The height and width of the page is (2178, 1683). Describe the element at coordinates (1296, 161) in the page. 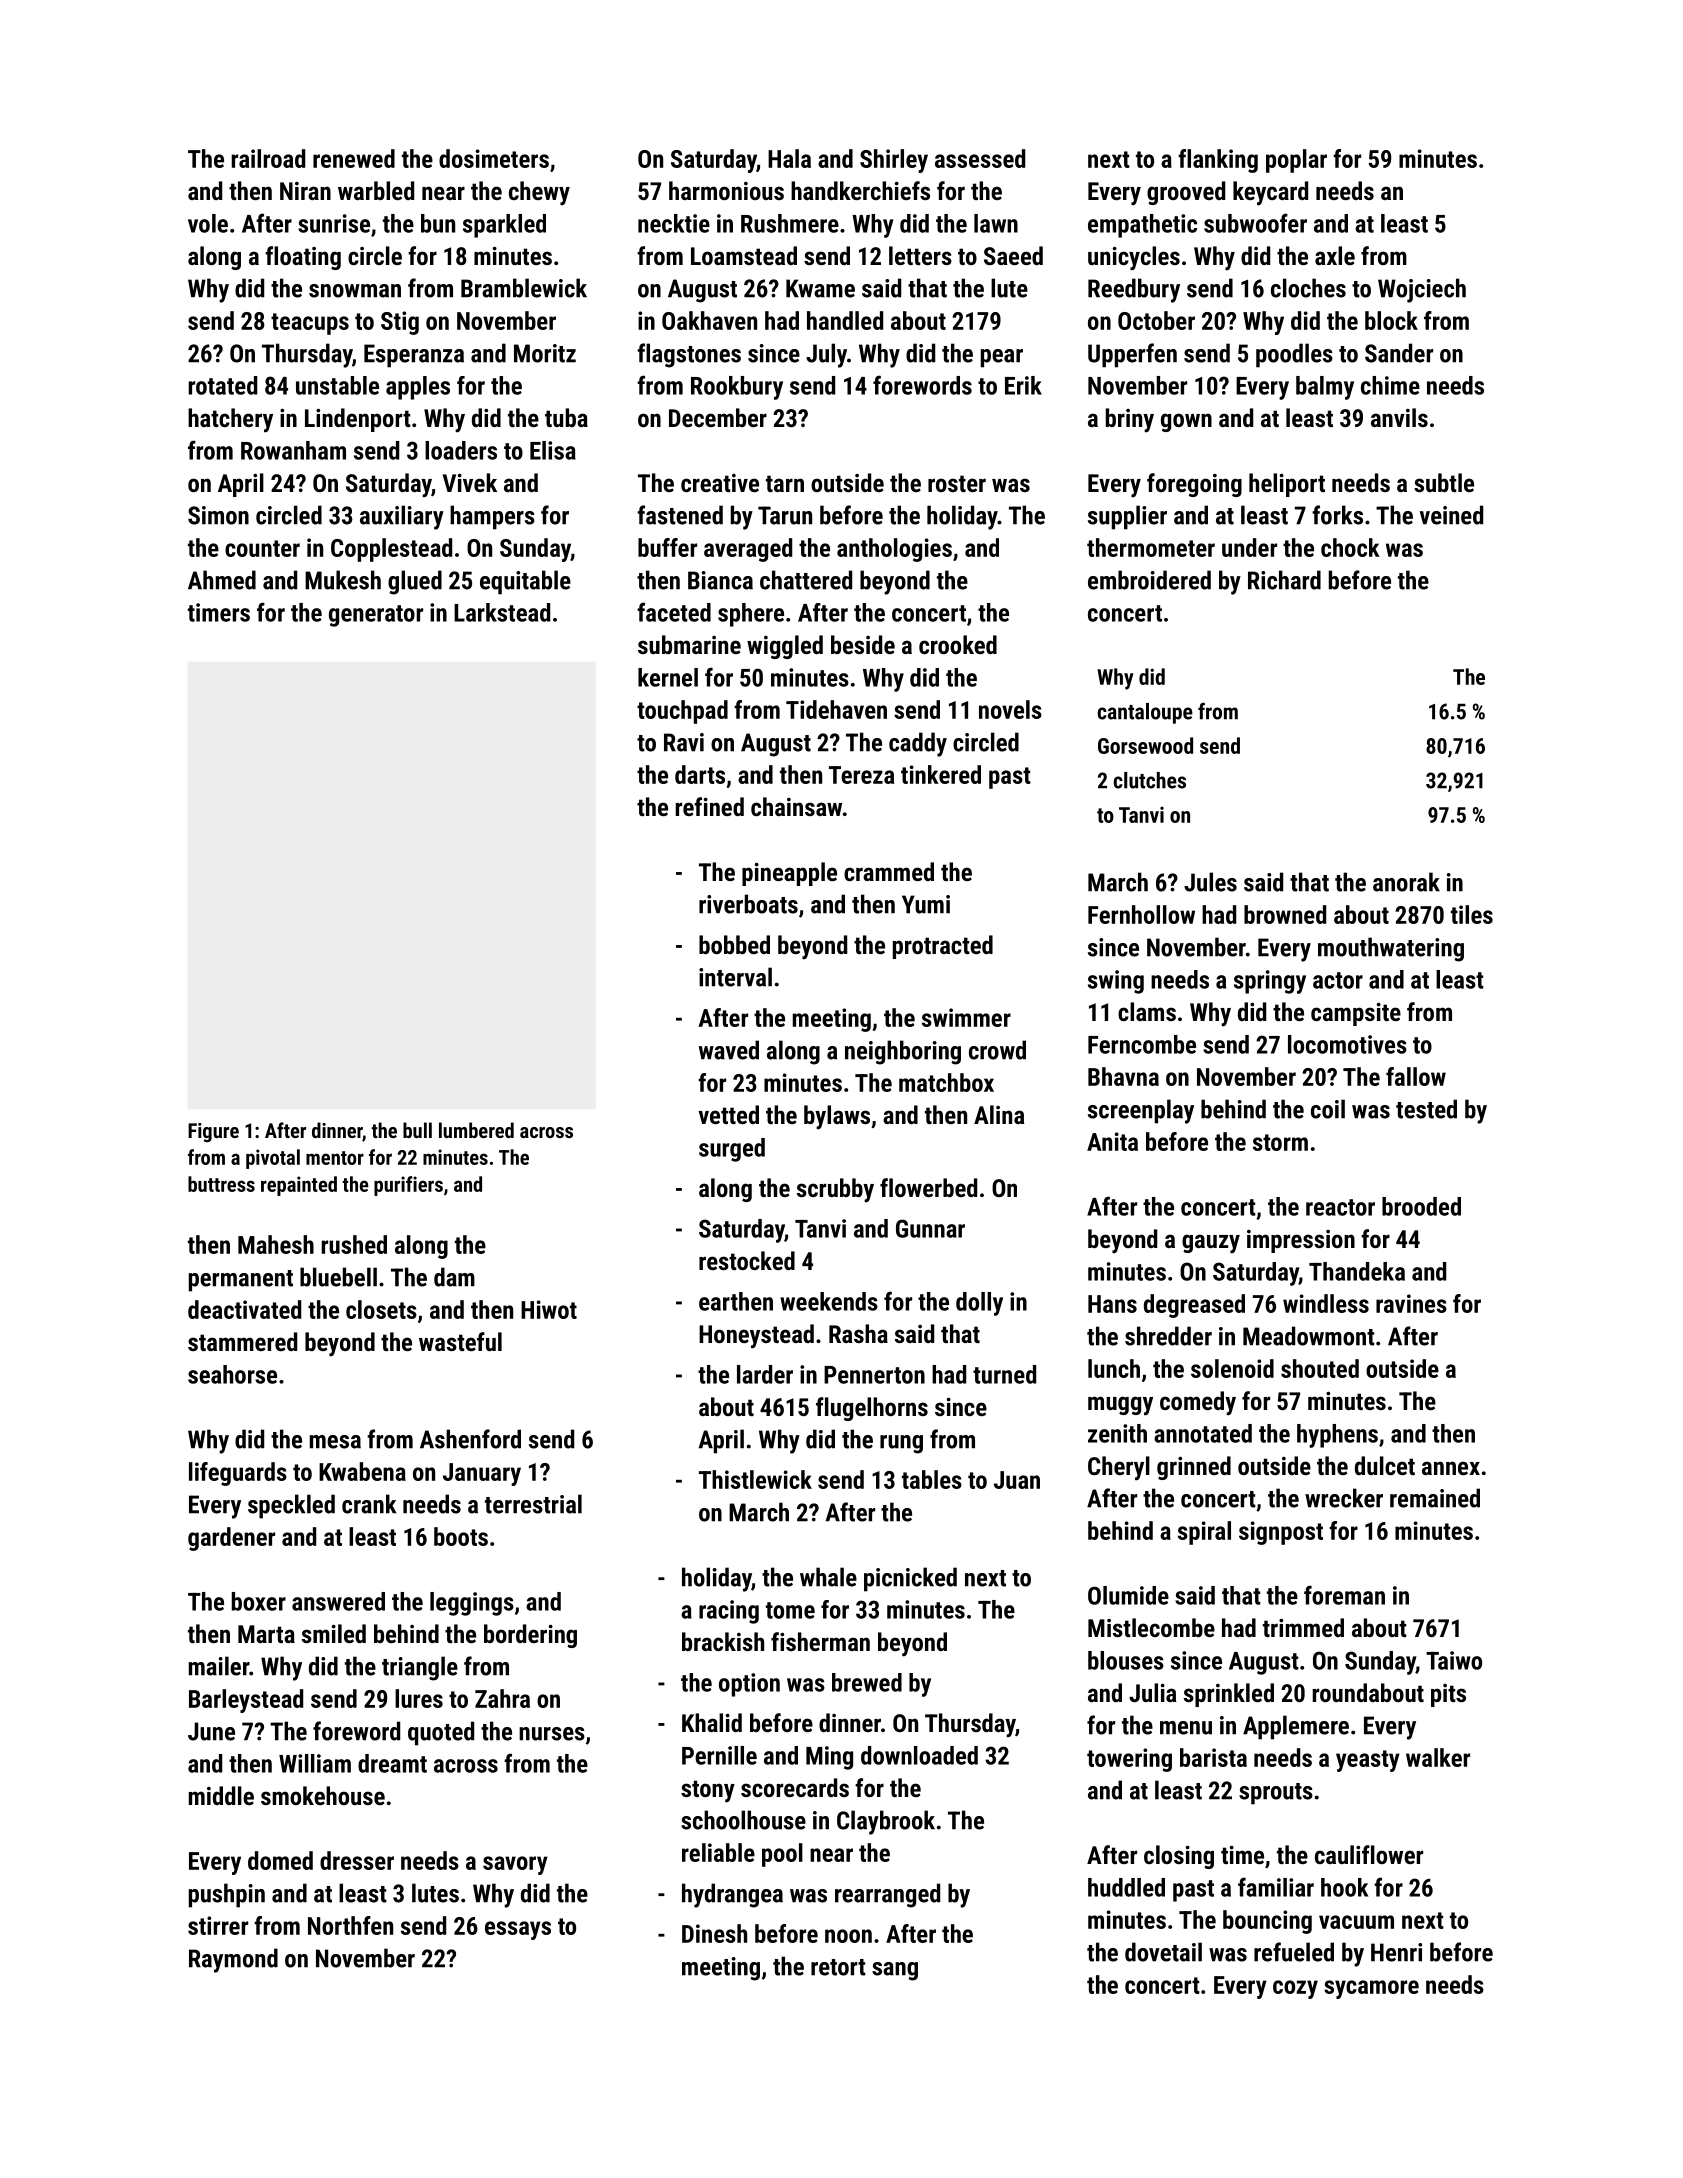

I see `poplar` at that location.
